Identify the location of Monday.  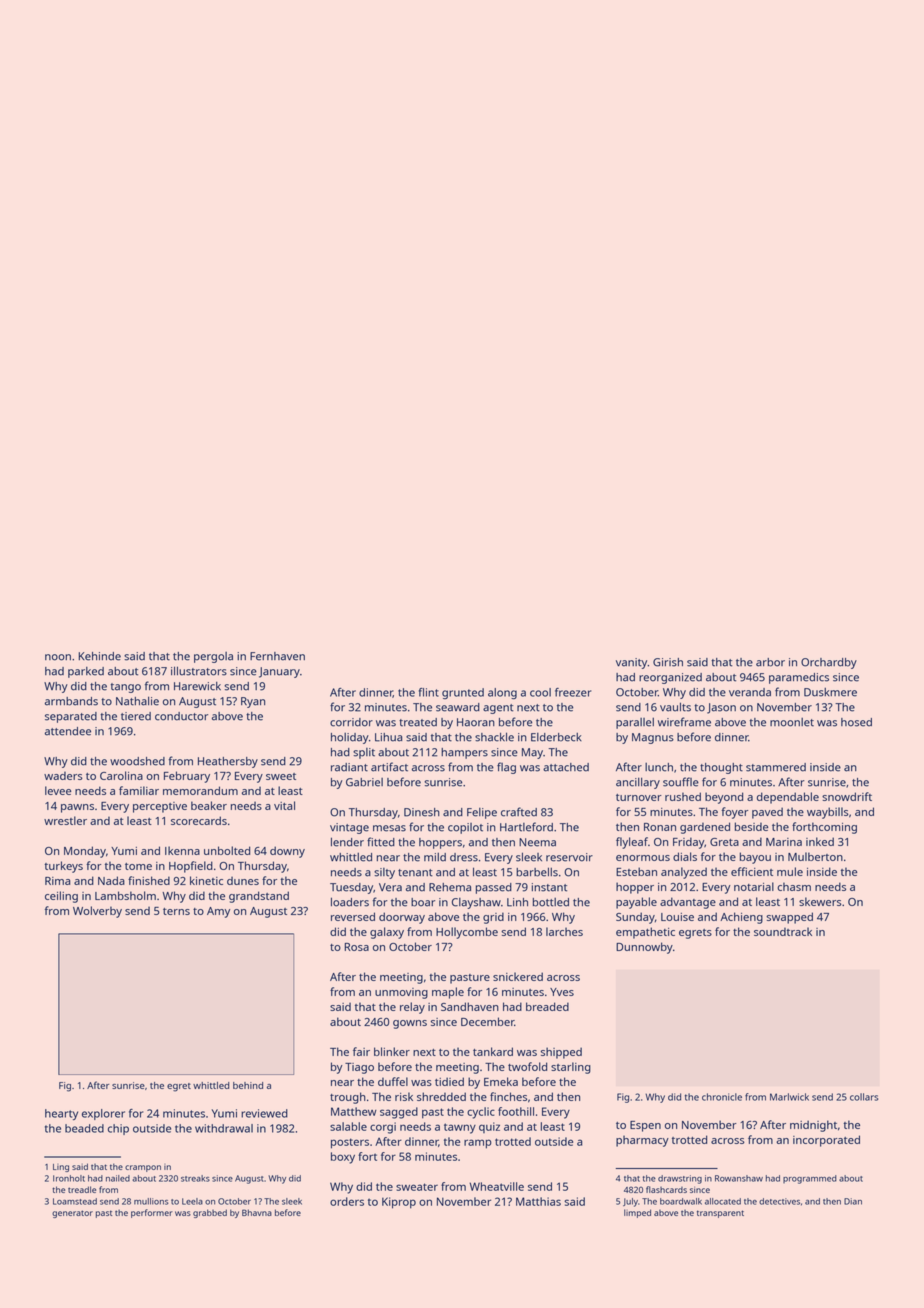
(85, 852).
